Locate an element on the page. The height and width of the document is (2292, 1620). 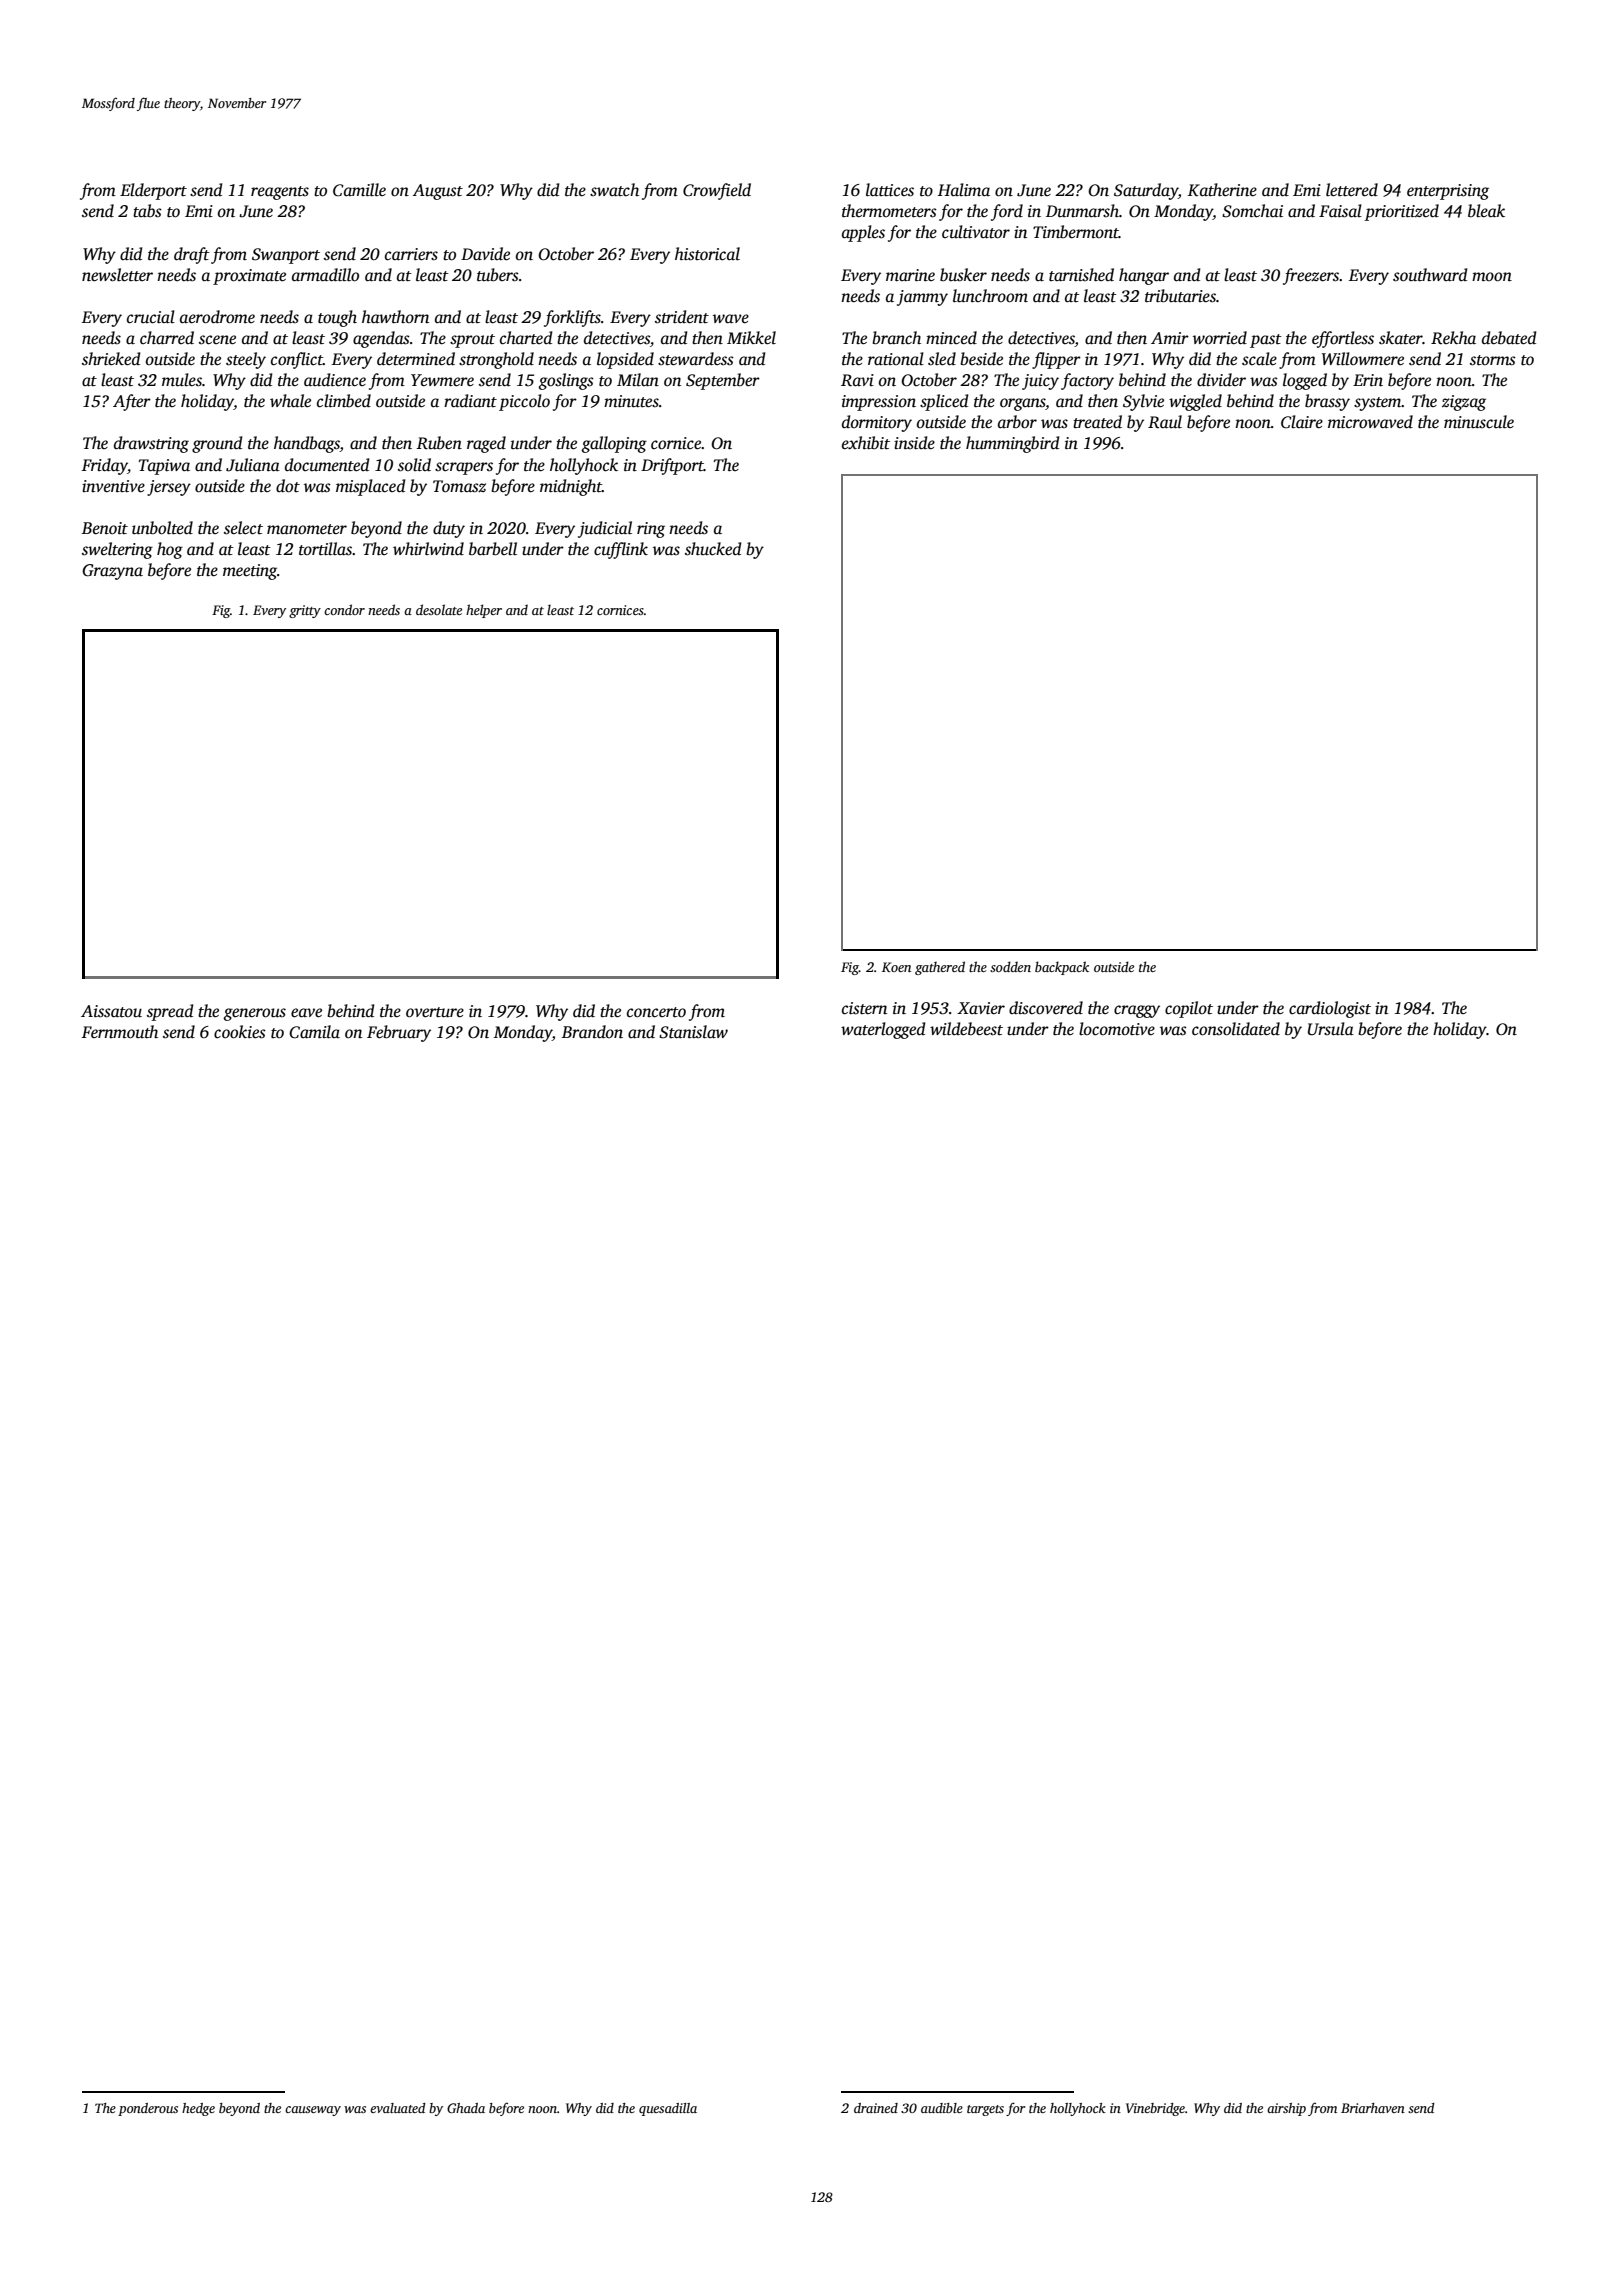
Ursula is located at coordinates (1331, 1029).
